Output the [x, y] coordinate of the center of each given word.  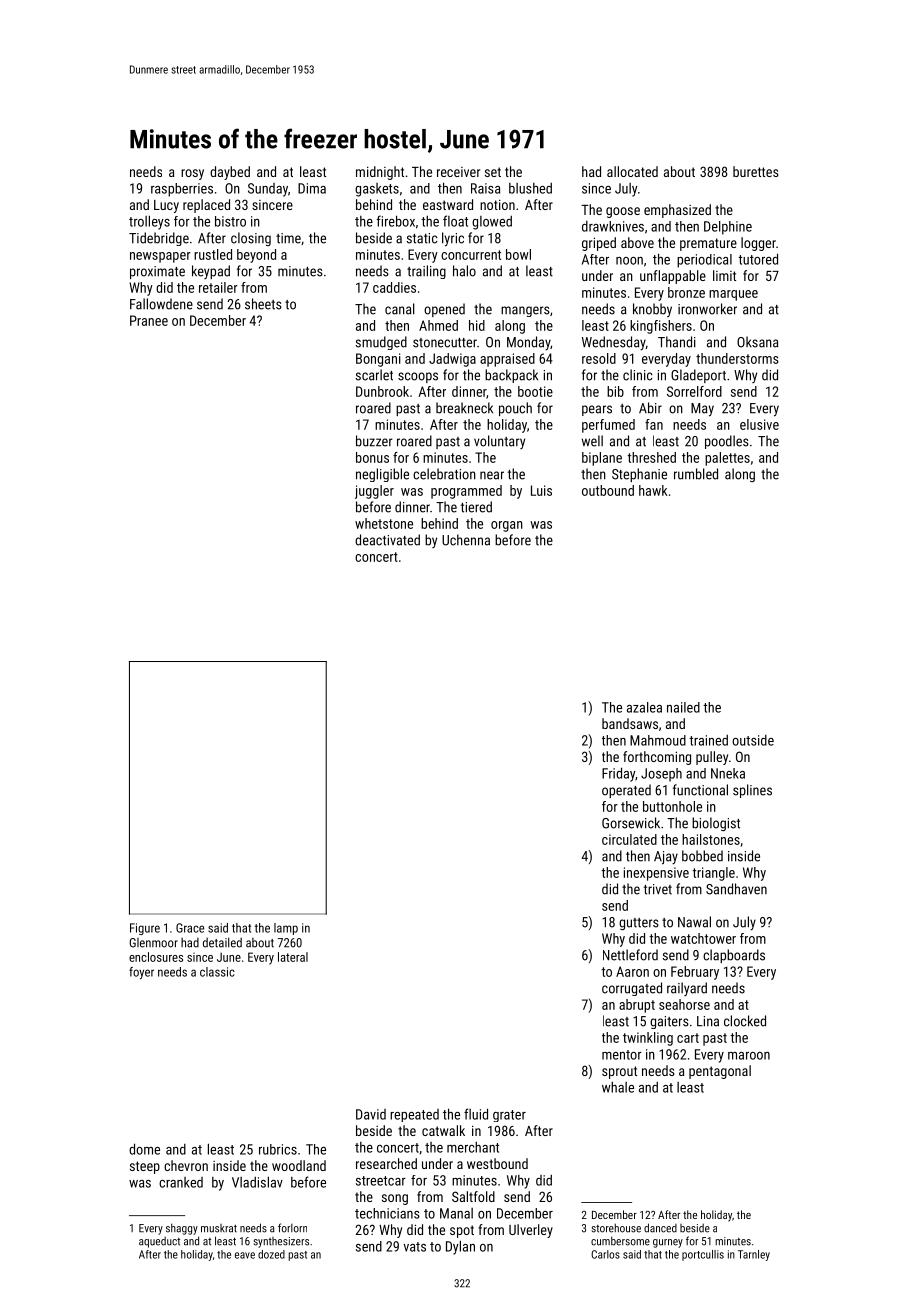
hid [477, 325]
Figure [145, 929]
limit [724, 275]
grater [509, 1116]
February [695, 973]
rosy [192, 174]
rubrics [278, 1149]
